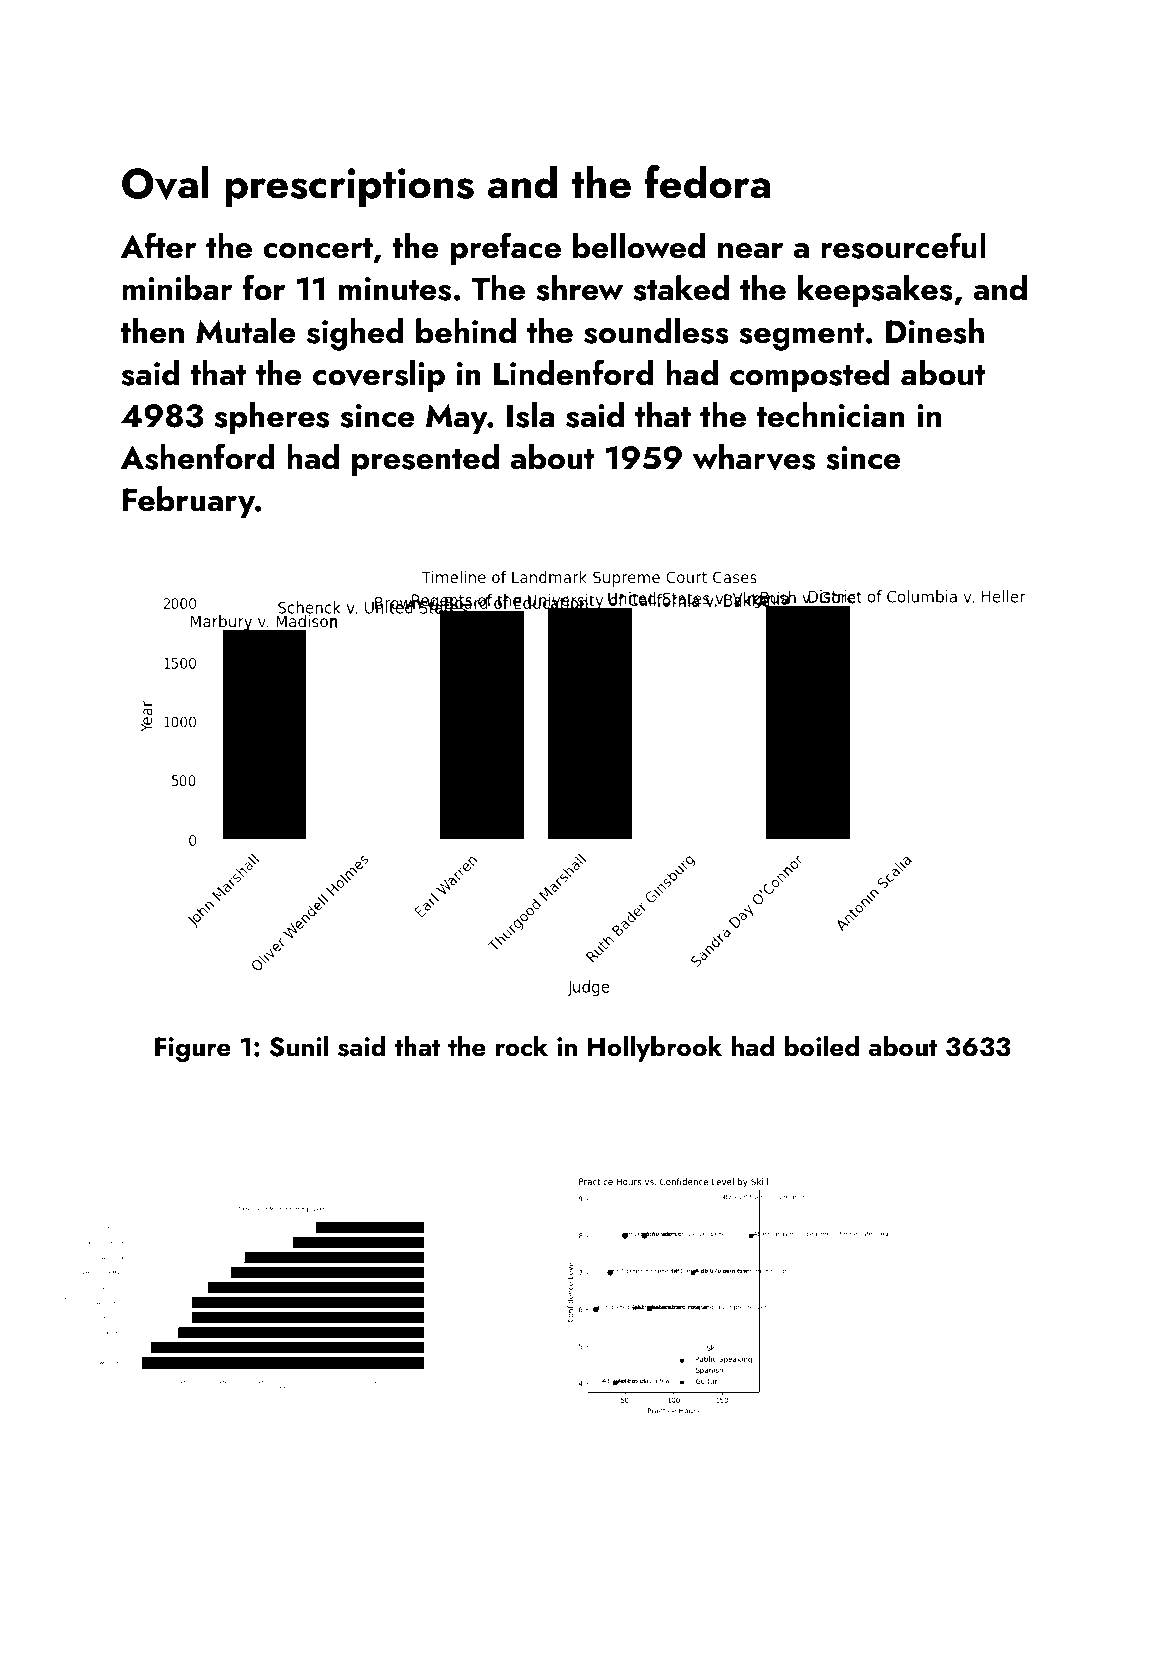  Describe the element at coordinates (522, 1046) in the screenshot. I see `rock` at that location.
